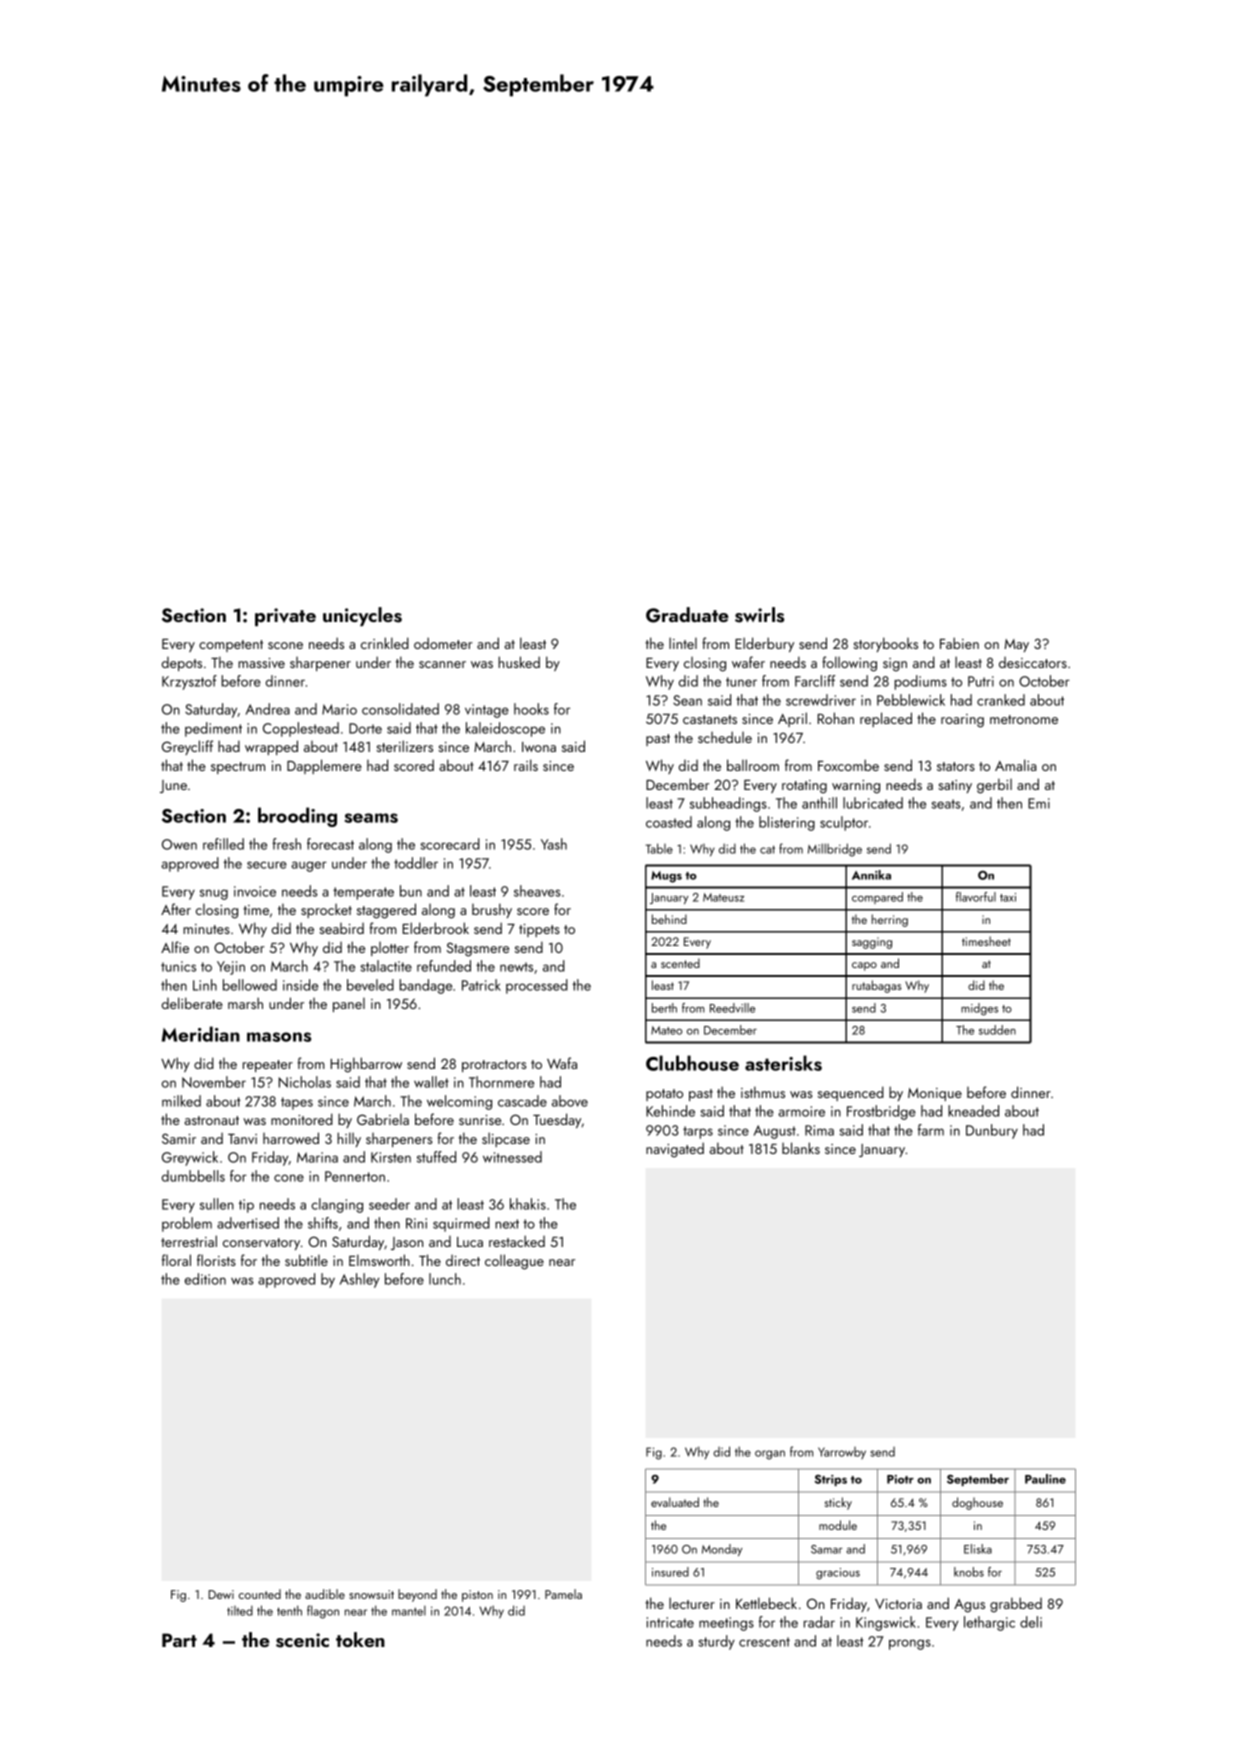 The height and width of the document is (1750, 1237). Describe the element at coordinates (360, 1639) in the document. I see `token` at that location.
